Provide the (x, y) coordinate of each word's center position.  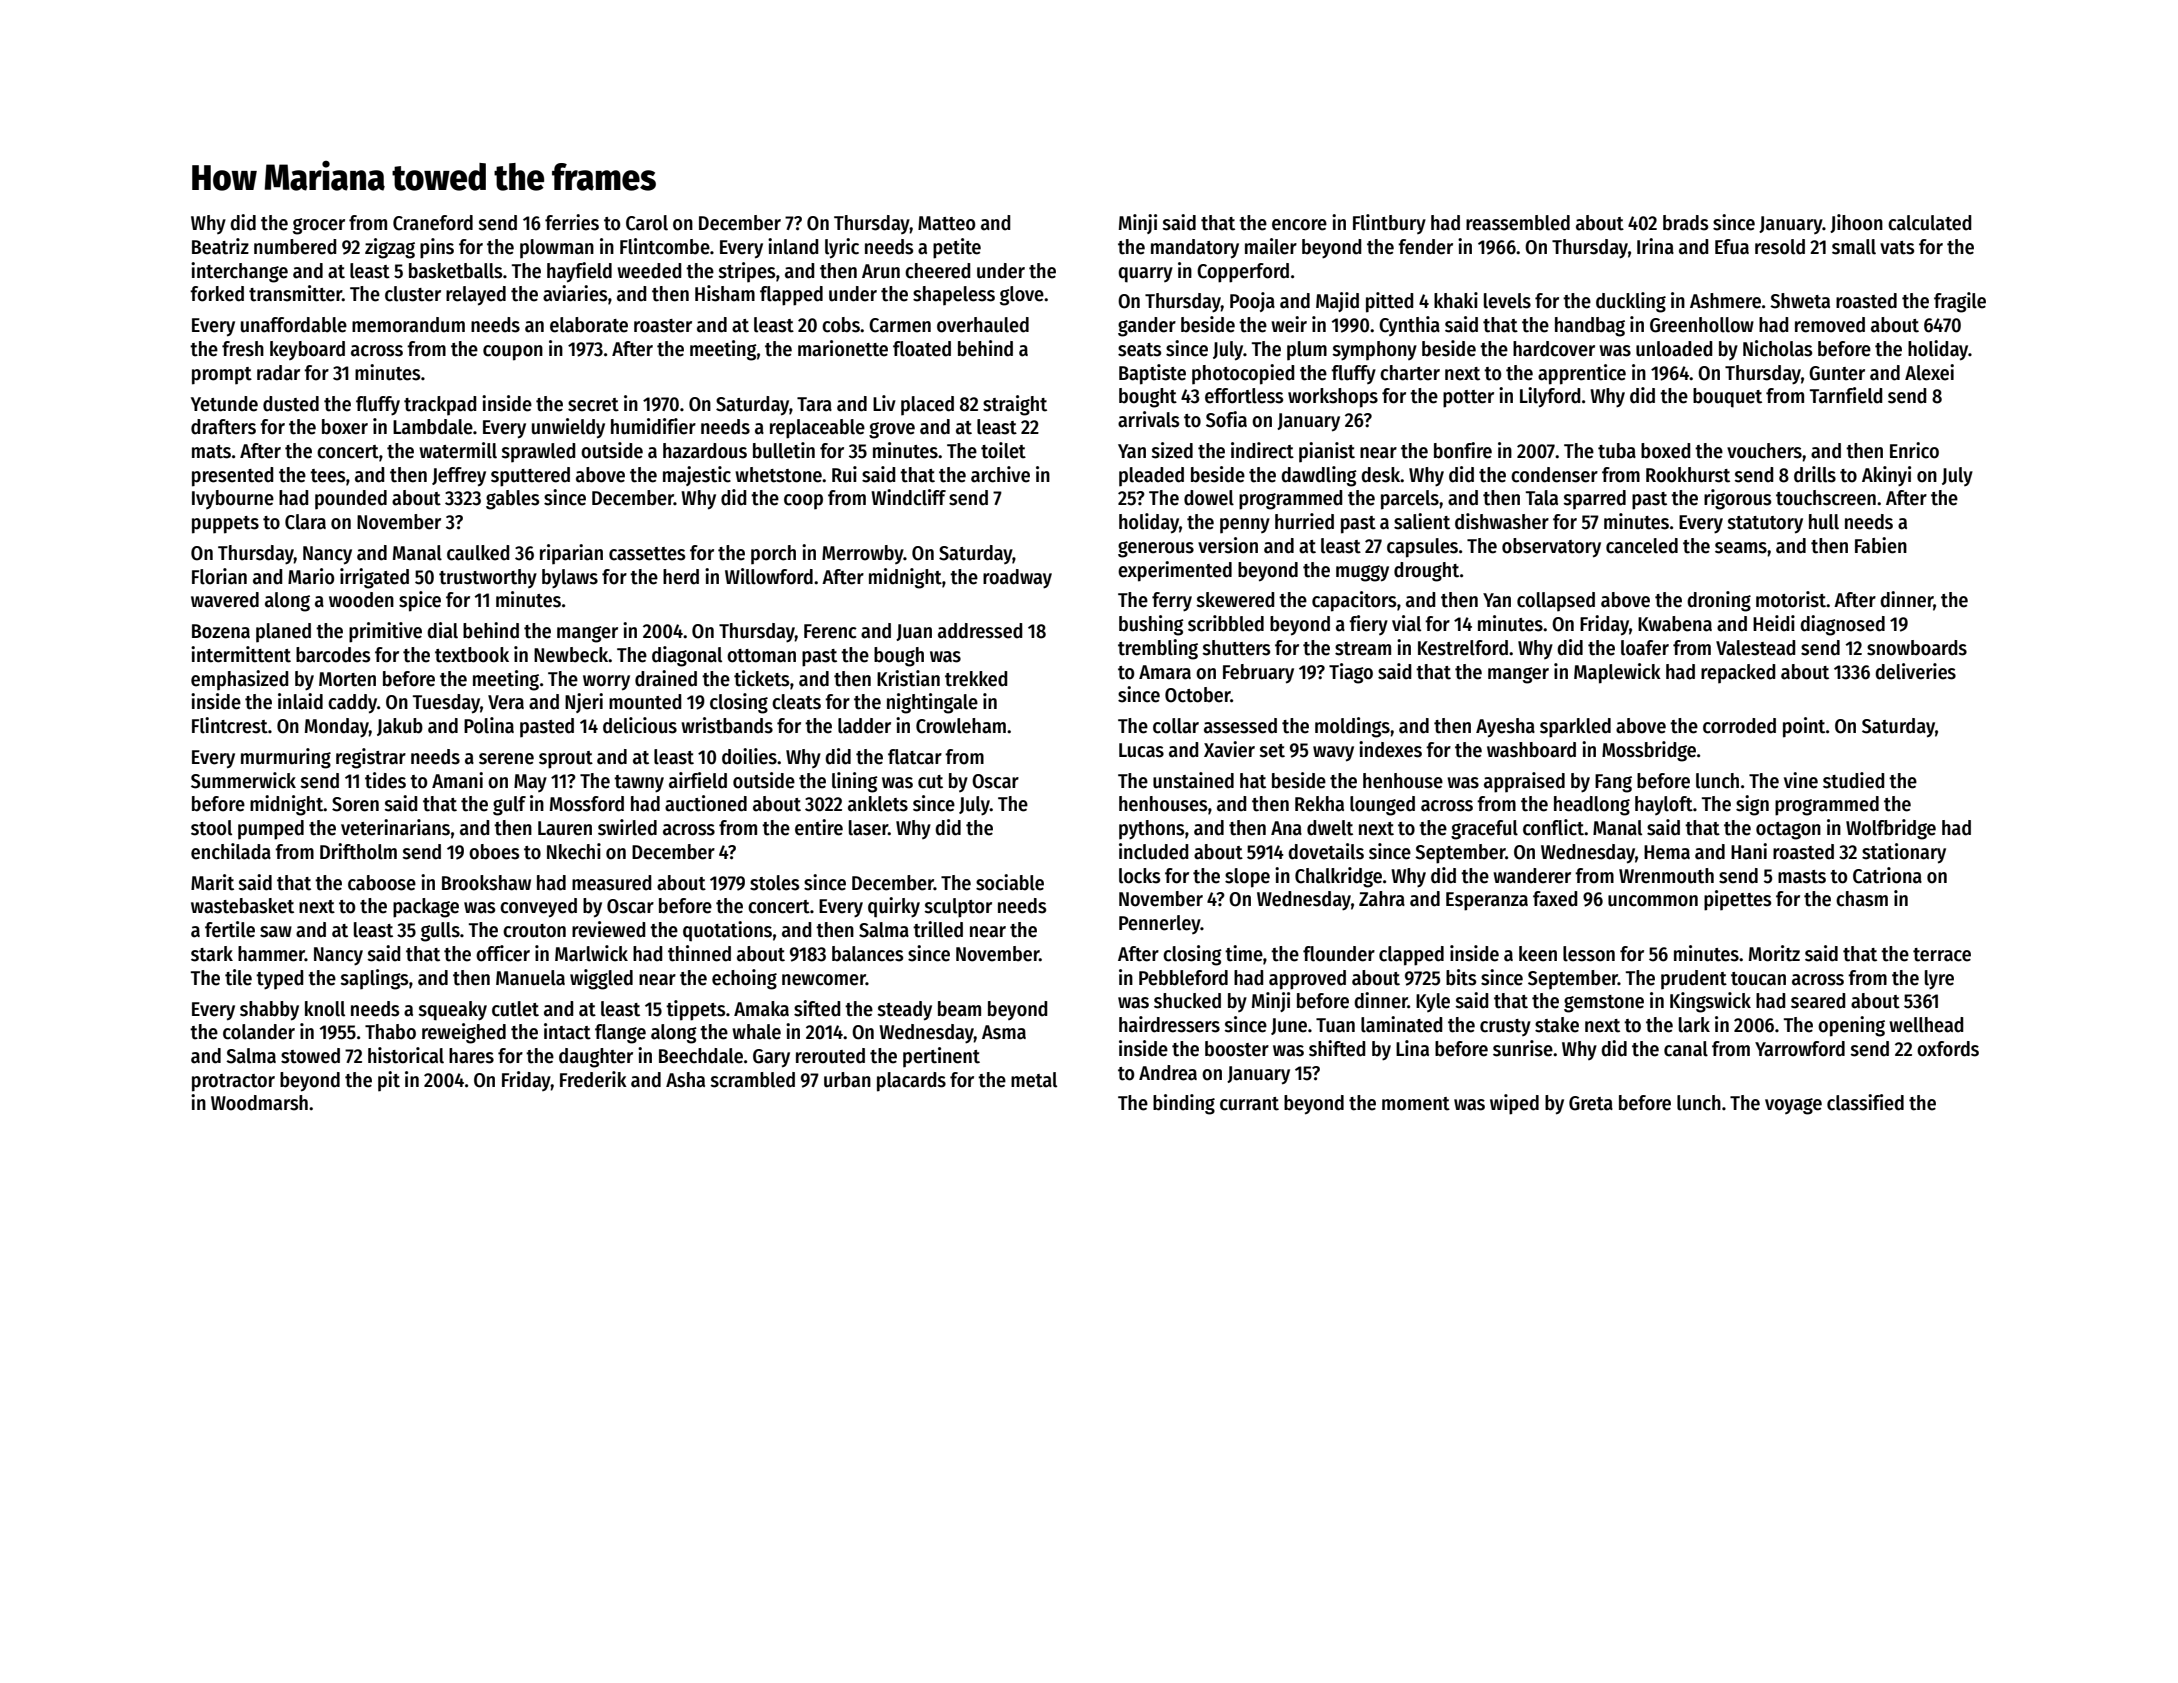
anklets (878, 804)
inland (793, 246)
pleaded (1151, 477)
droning (1719, 601)
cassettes (647, 554)
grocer (319, 226)
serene (506, 759)
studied (1854, 780)
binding (1184, 1104)
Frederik (593, 1079)
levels (1507, 301)
